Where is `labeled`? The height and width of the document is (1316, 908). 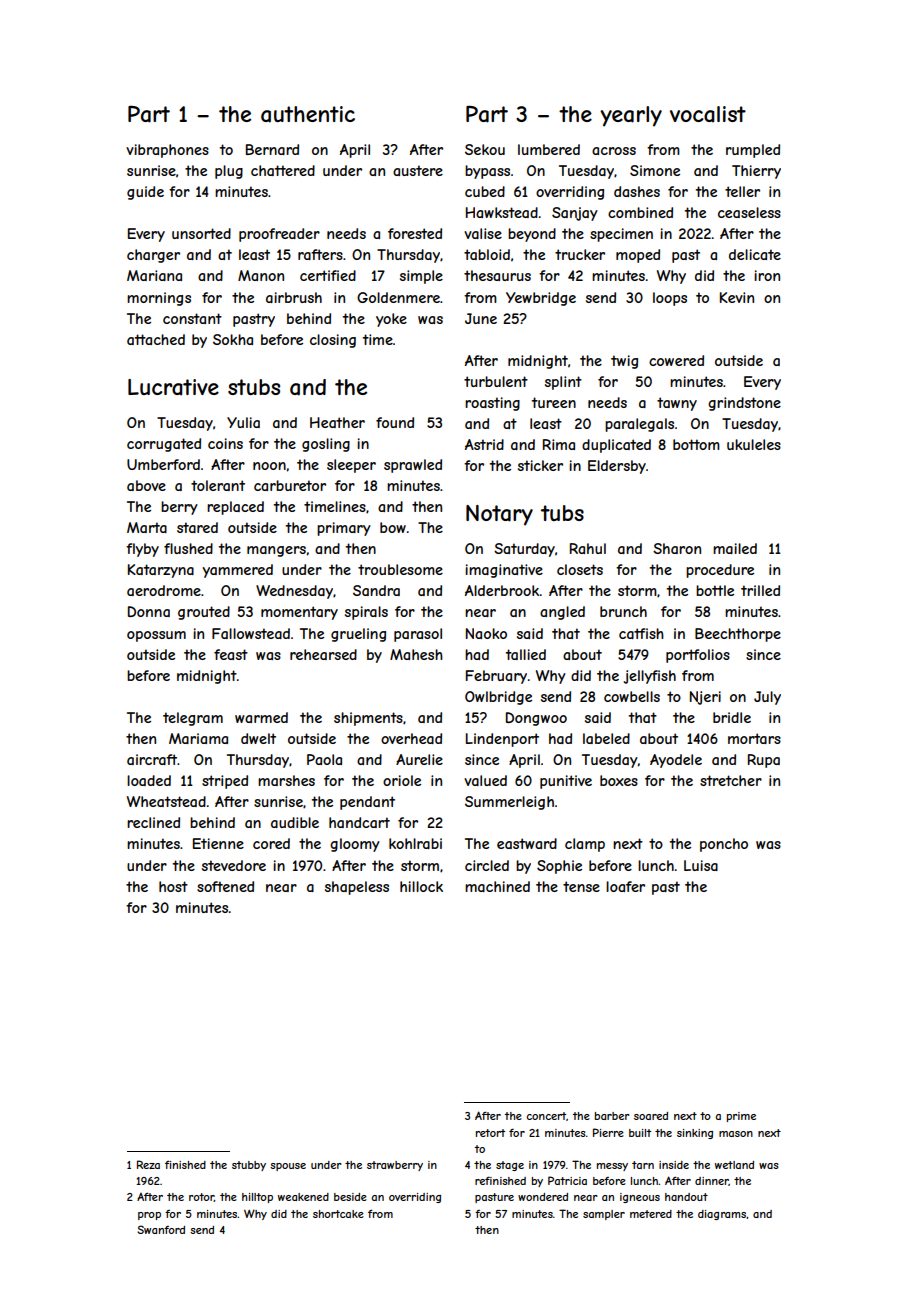 labeled is located at coordinates (606, 738).
